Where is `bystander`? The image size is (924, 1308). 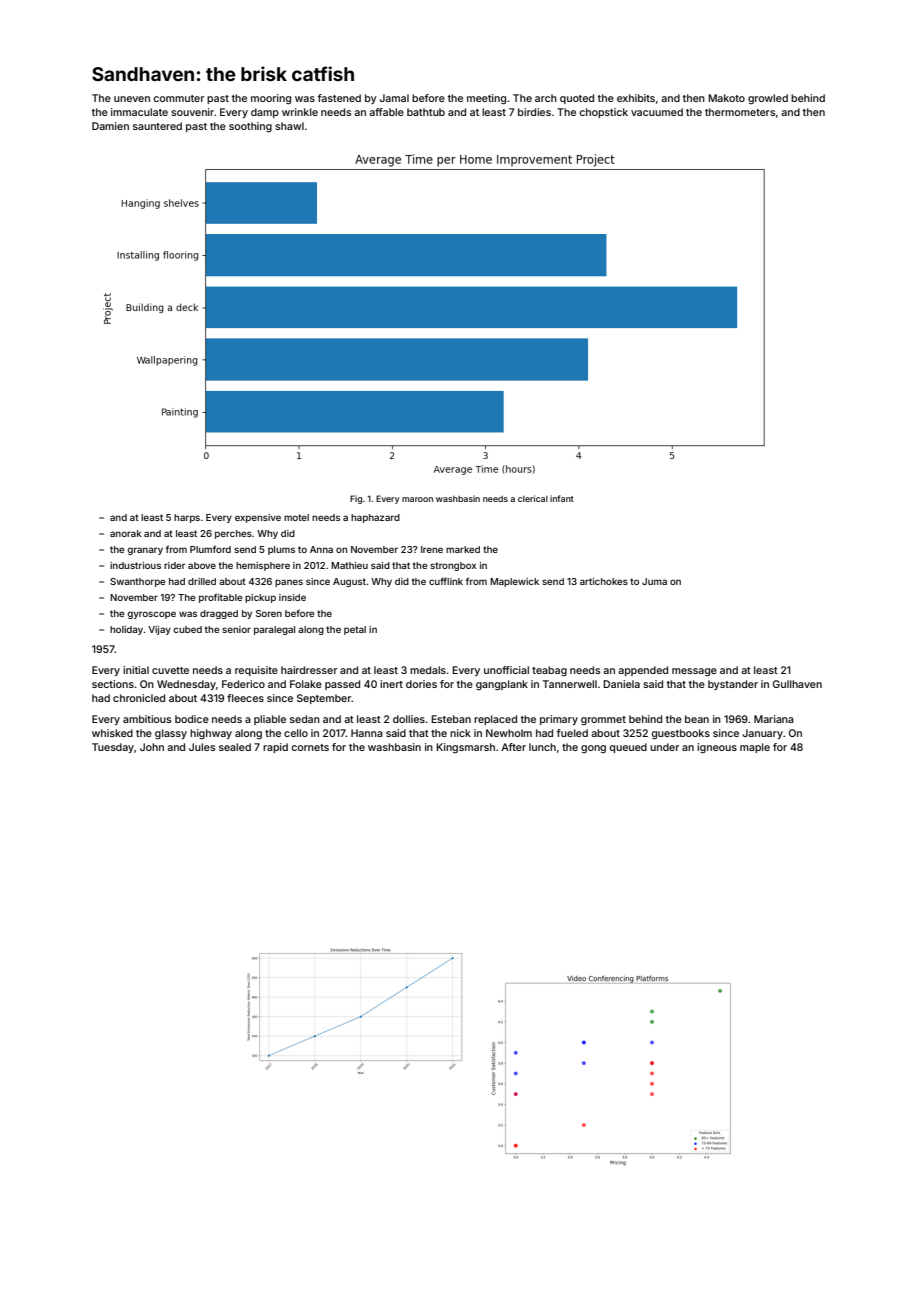
bystander is located at coordinates (733, 685).
